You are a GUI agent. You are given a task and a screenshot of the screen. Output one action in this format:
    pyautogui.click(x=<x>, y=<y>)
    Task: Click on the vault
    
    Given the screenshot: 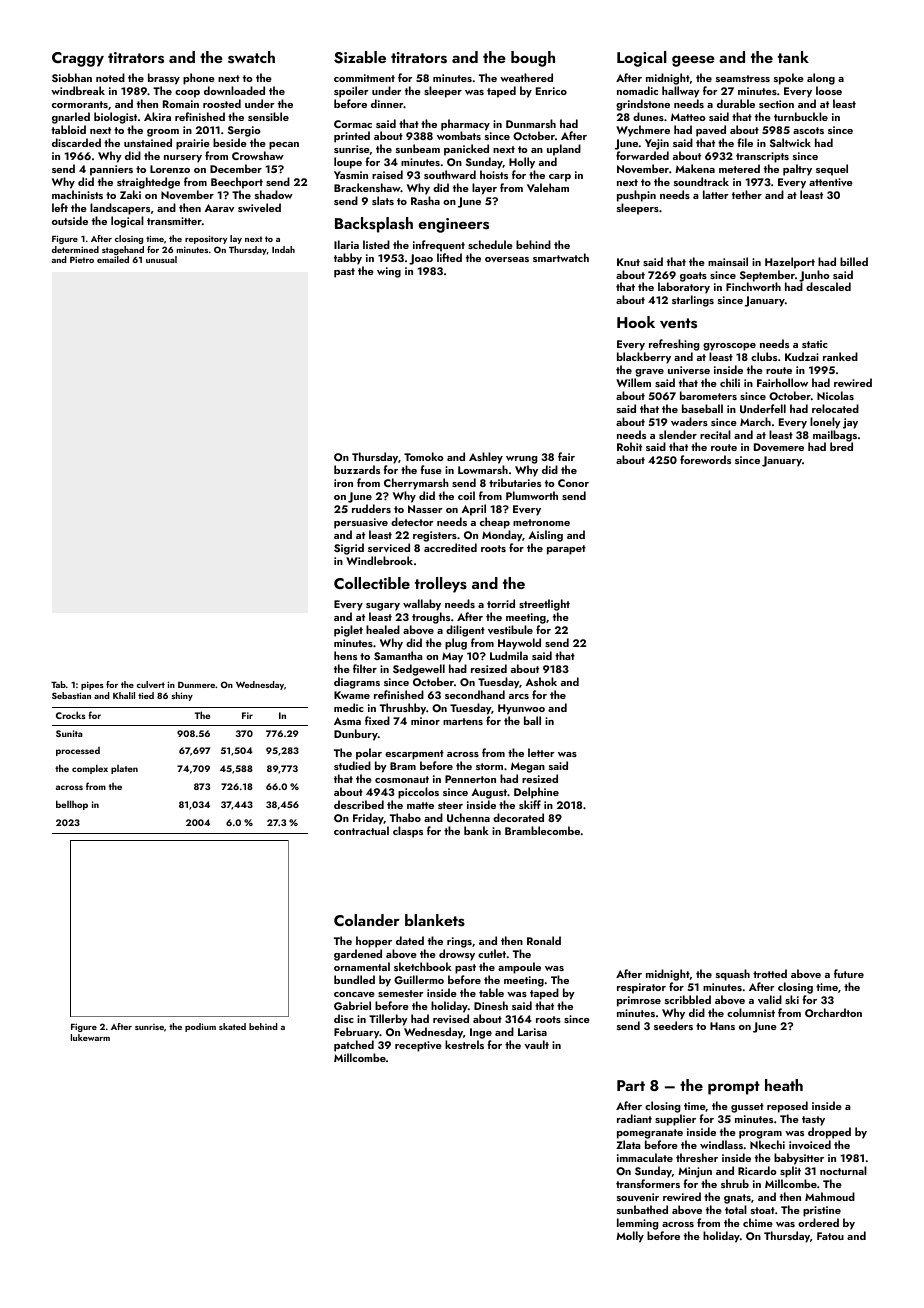 What is the action you would take?
    pyautogui.click(x=536, y=1044)
